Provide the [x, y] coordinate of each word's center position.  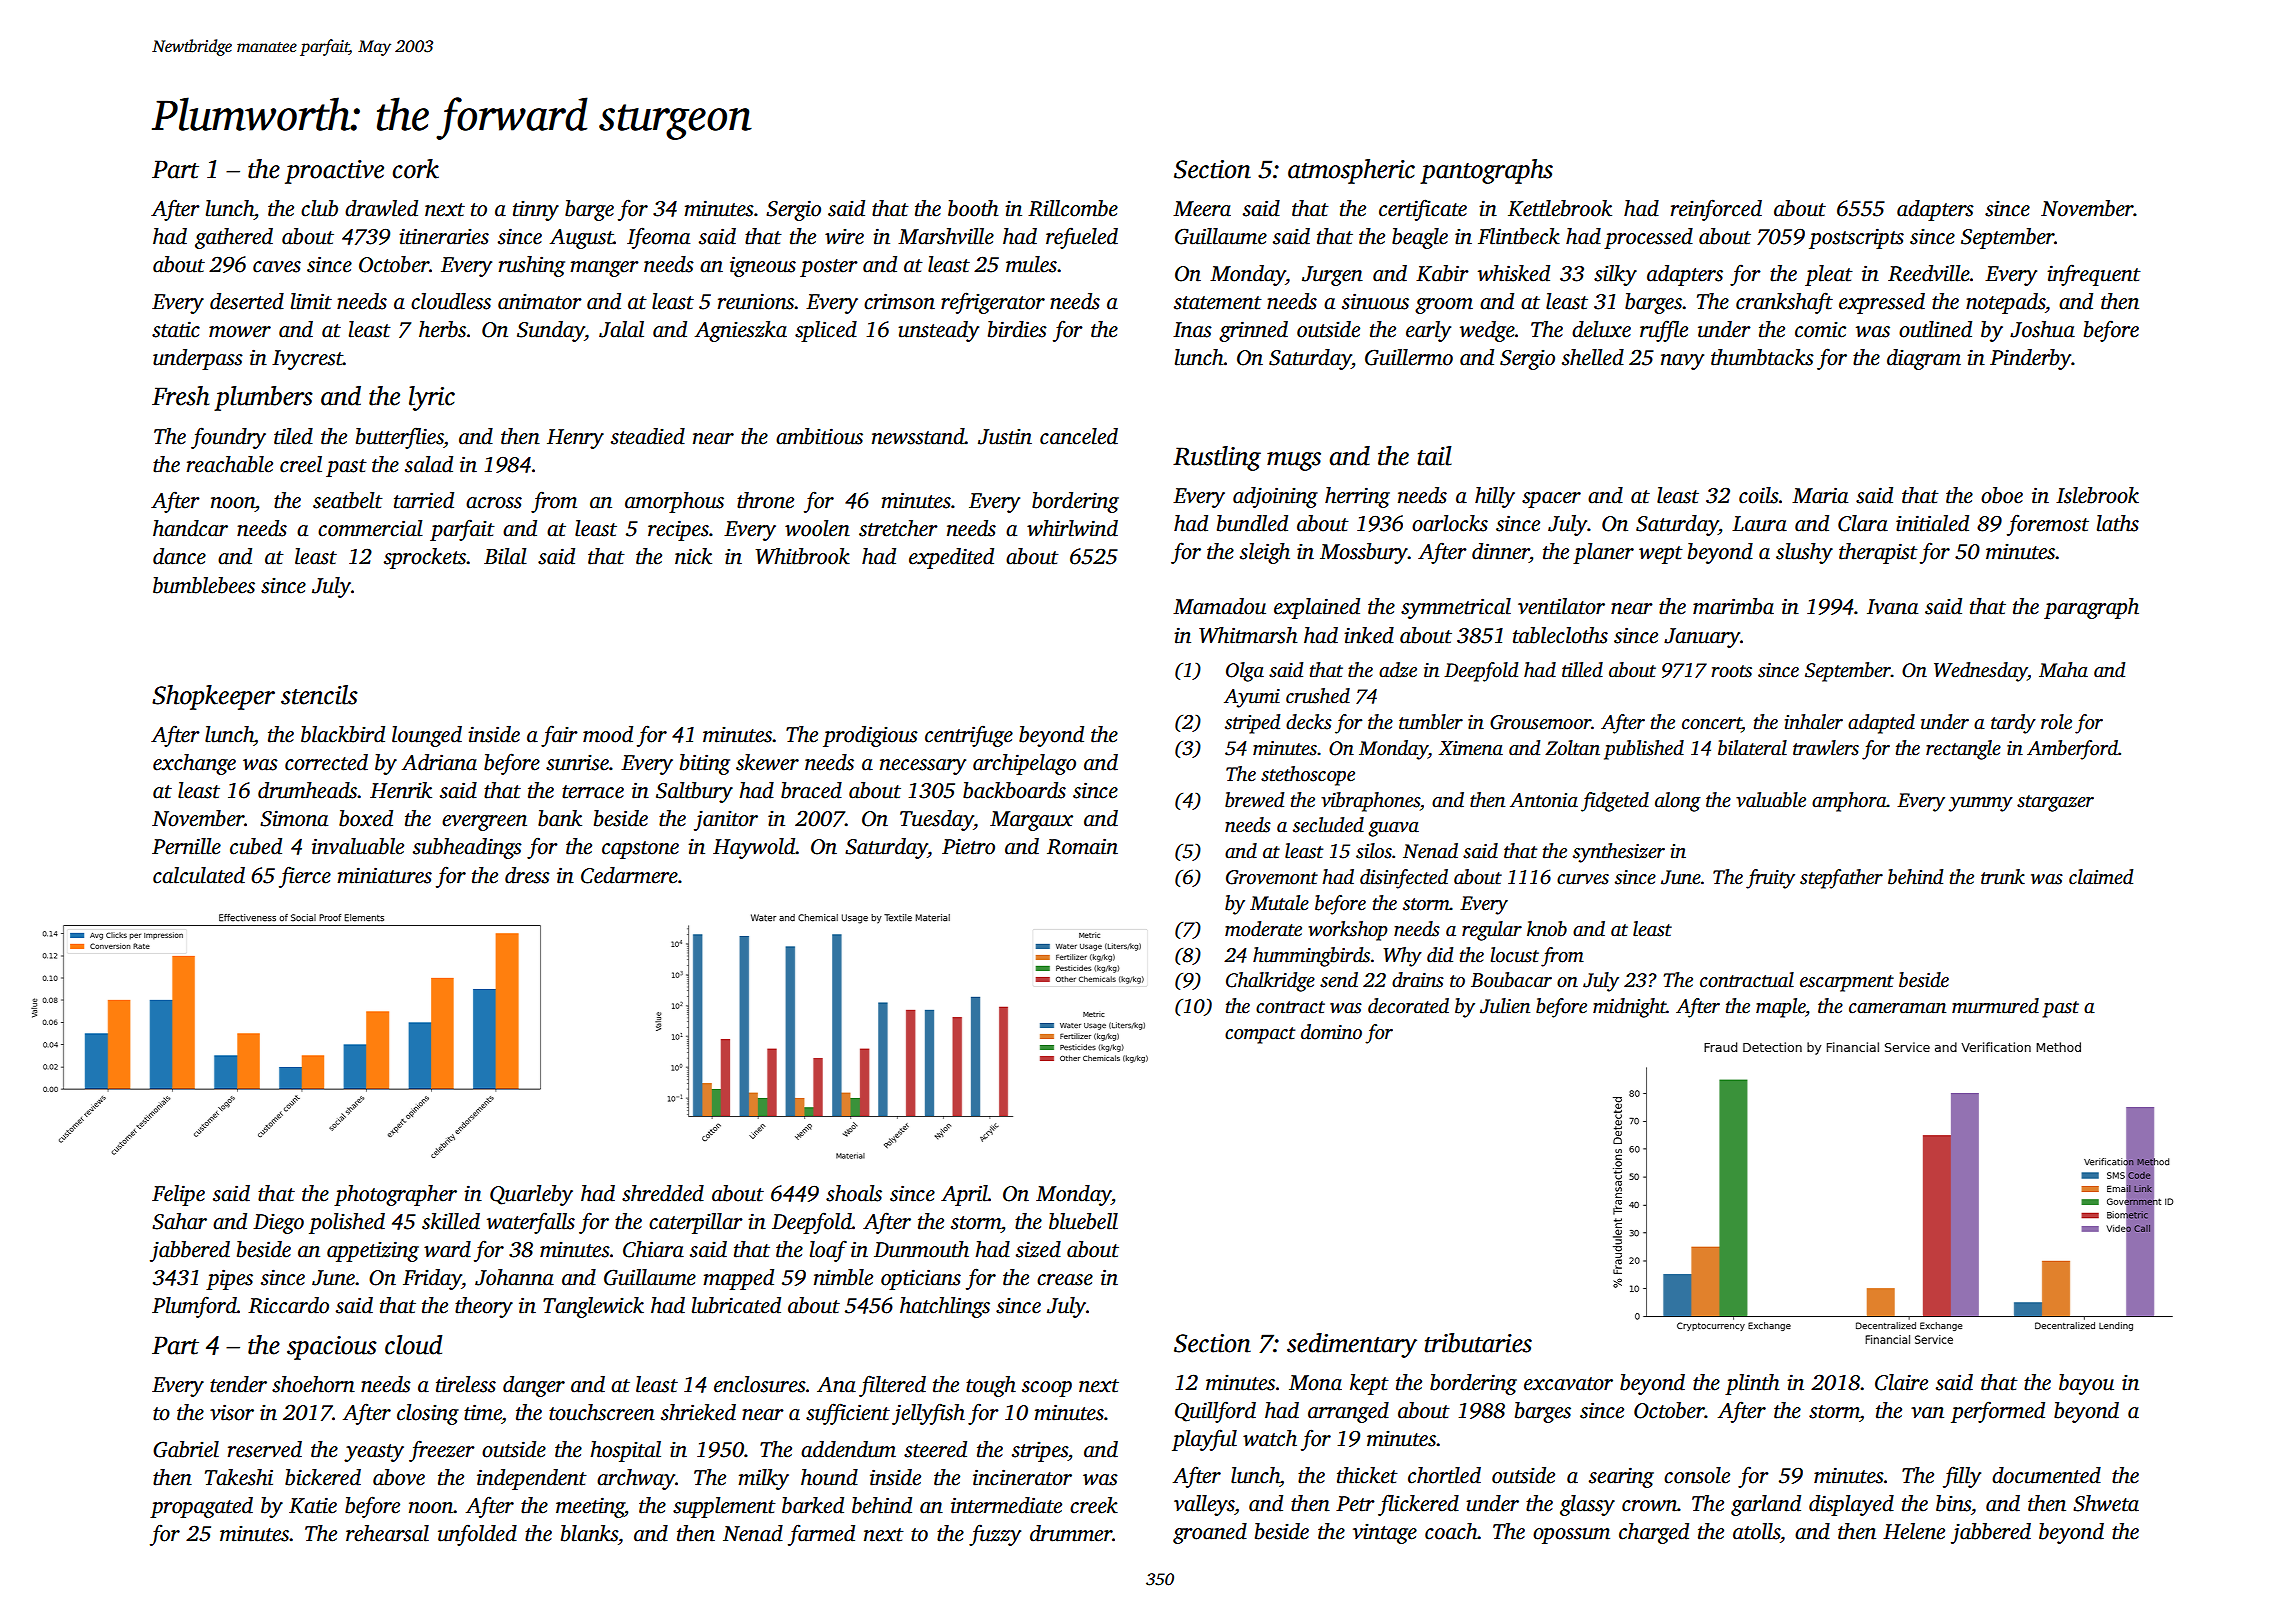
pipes [229, 1279]
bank [560, 818]
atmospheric [1351, 171]
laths [2118, 523]
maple [1780, 1008]
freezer [442, 1451]
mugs [1294, 461]
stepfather [1841, 879]
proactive [334, 172]
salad [429, 464]
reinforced [1716, 210]
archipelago [1024, 764]
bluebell [1083, 1221]
